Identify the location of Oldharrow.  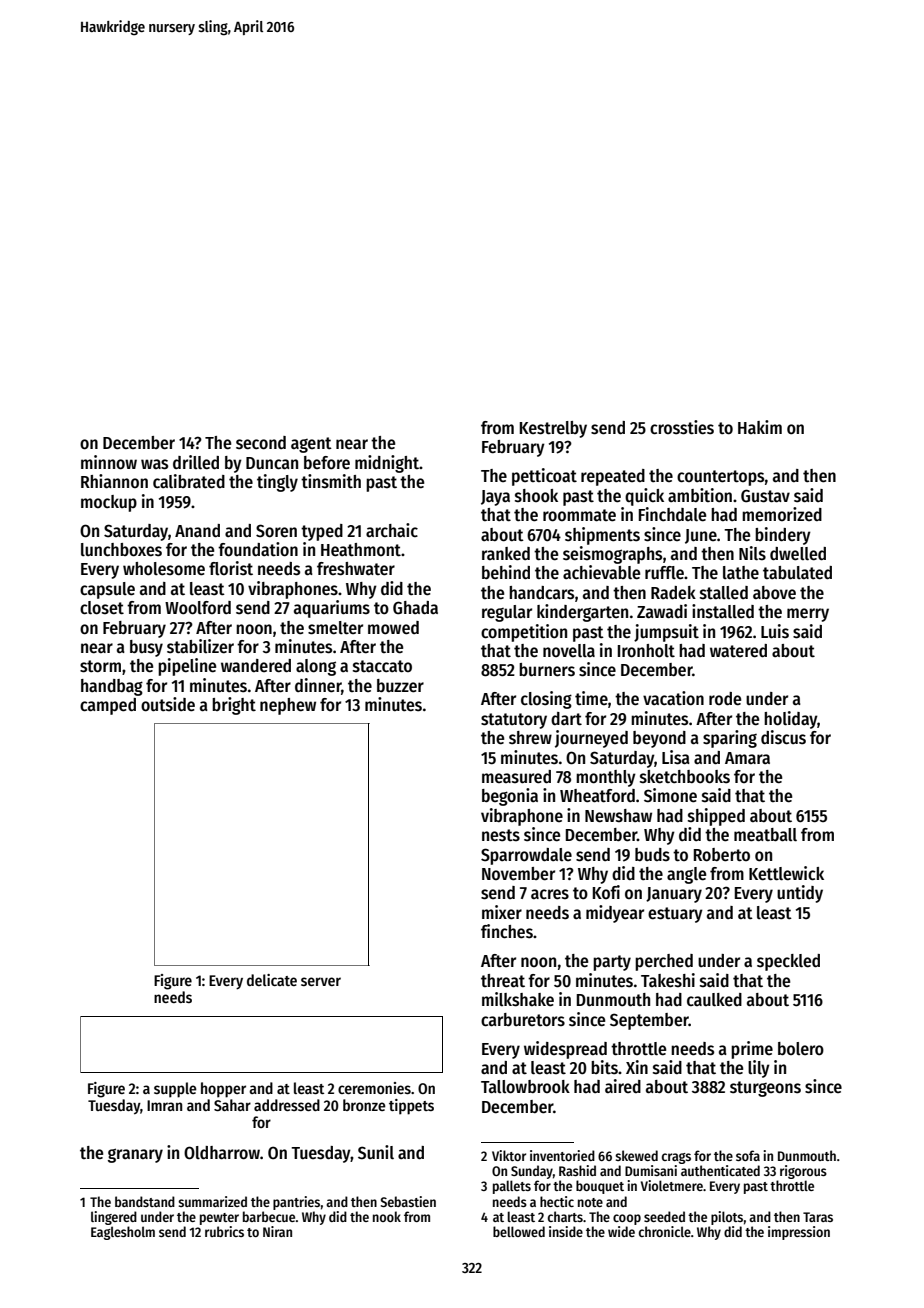
(222, 1153).
